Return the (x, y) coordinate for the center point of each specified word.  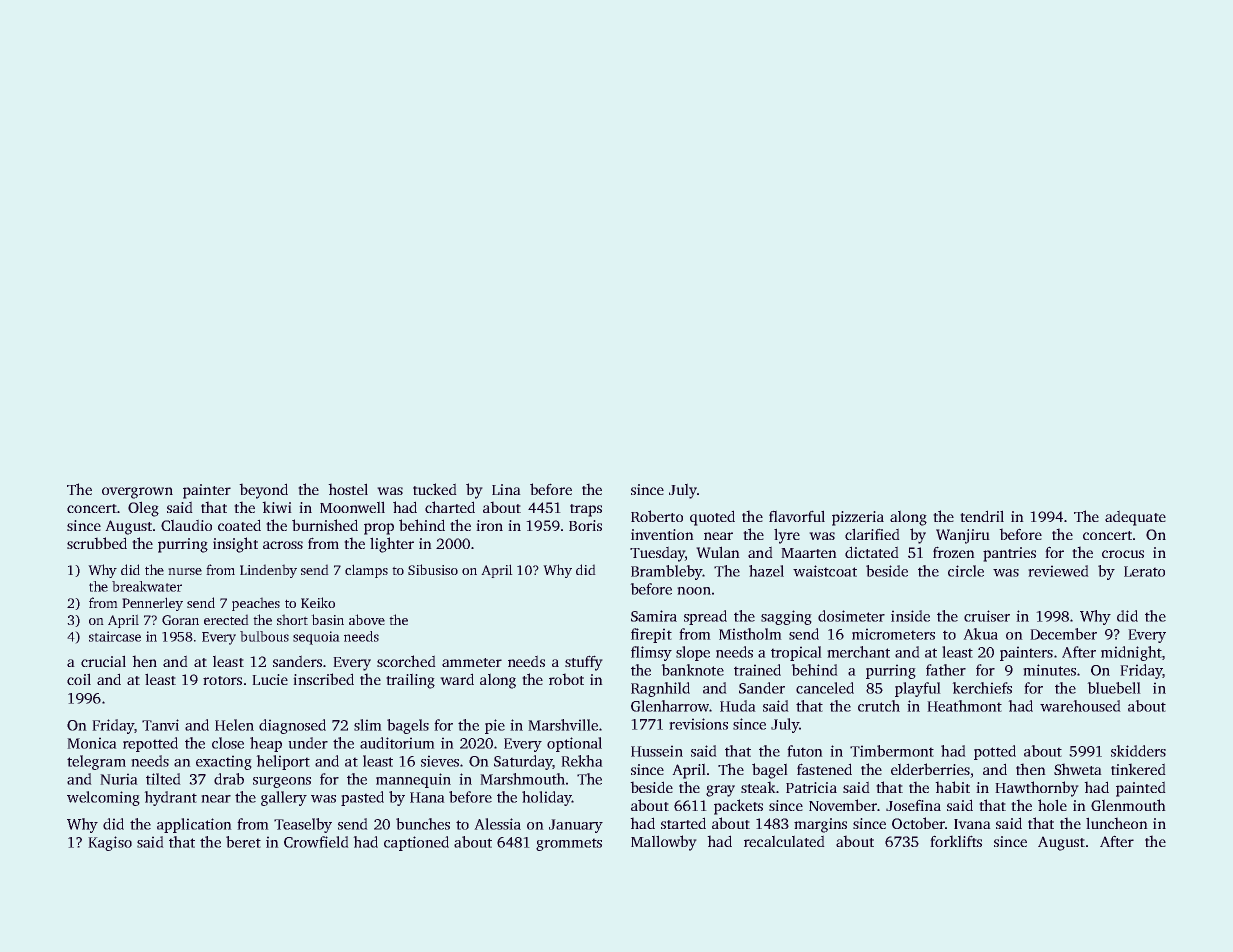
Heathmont (964, 706)
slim (368, 725)
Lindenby (268, 571)
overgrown (137, 493)
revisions (698, 724)
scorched (406, 661)
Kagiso (110, 843)
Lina (506, 489)
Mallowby (664, 843)
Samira (654, 616)
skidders (1138, 751)
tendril (982, 516)
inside (910, 616)
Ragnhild (660, 689)
